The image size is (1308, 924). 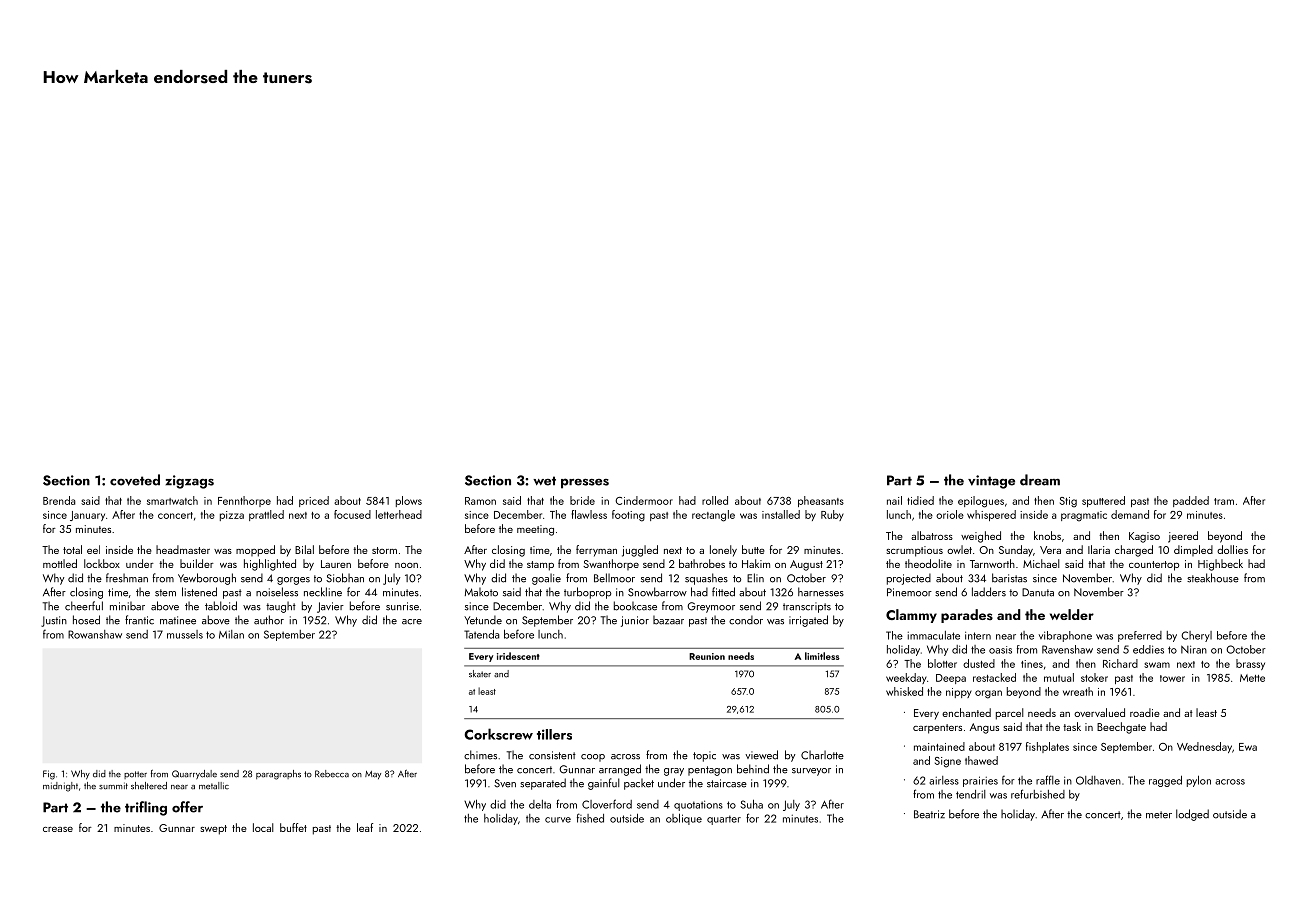 I want to click on author, so click(x=269, y=620).
